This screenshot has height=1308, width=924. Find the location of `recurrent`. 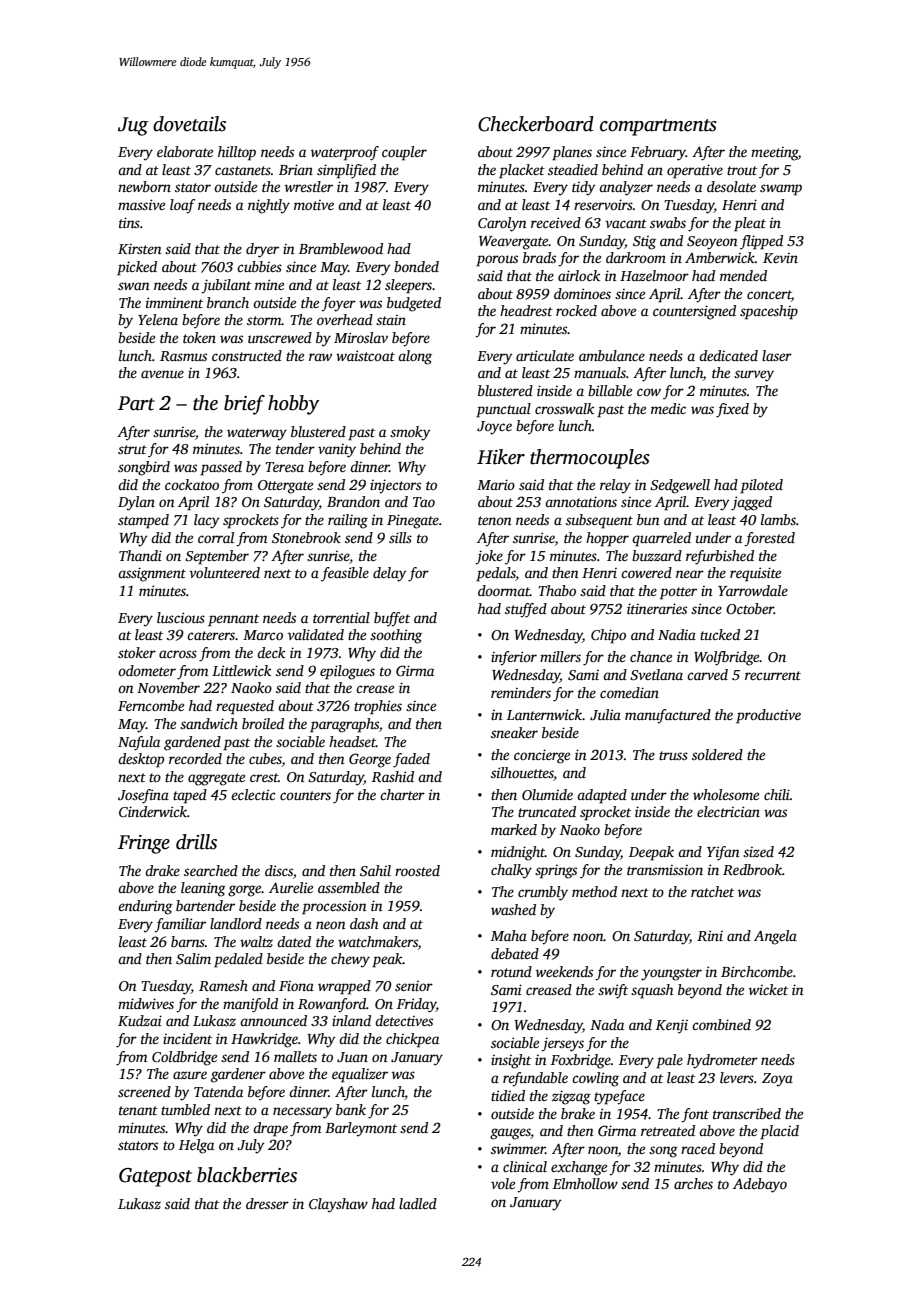

recurrent is located at coordinates (773, 675).
